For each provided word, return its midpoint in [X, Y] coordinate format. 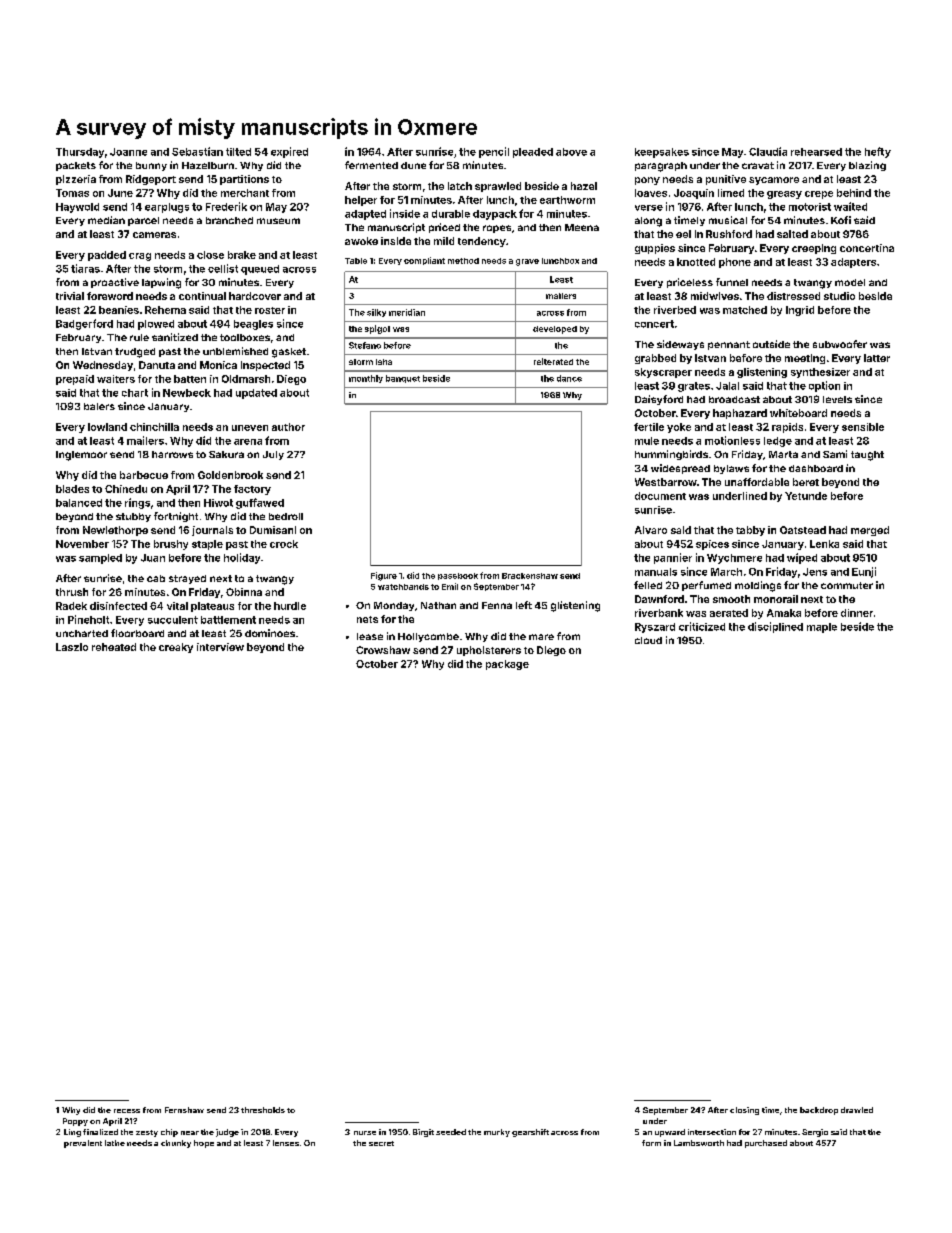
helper [361, 201]
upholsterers [489, 651]
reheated [114, 647]
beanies [119, 310]
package [507, 665]
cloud [648, 640]
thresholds [263, 1110]
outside [771, 344]
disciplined [775, 627]
